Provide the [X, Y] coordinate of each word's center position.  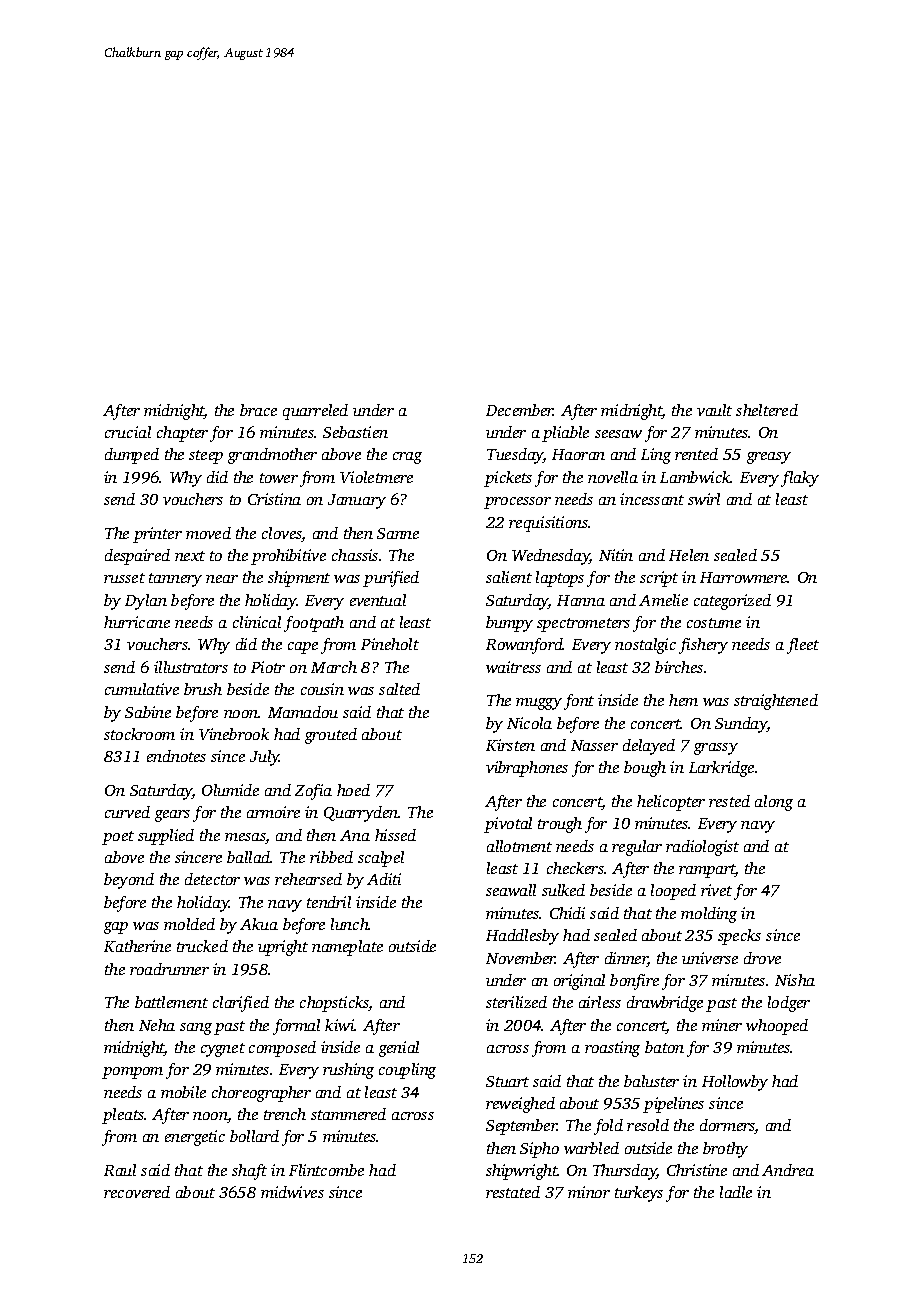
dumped [132, 456]
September [521, 1127]
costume [714, 623]
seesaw [618, 434]
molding [709, 915]
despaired [137, 557]
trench [285, 1114]
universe [710, 958]
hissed [395, 835]
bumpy [509, 624]
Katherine [137, 946]
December [520, 410]
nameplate [347, 948]
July [265, 758]
